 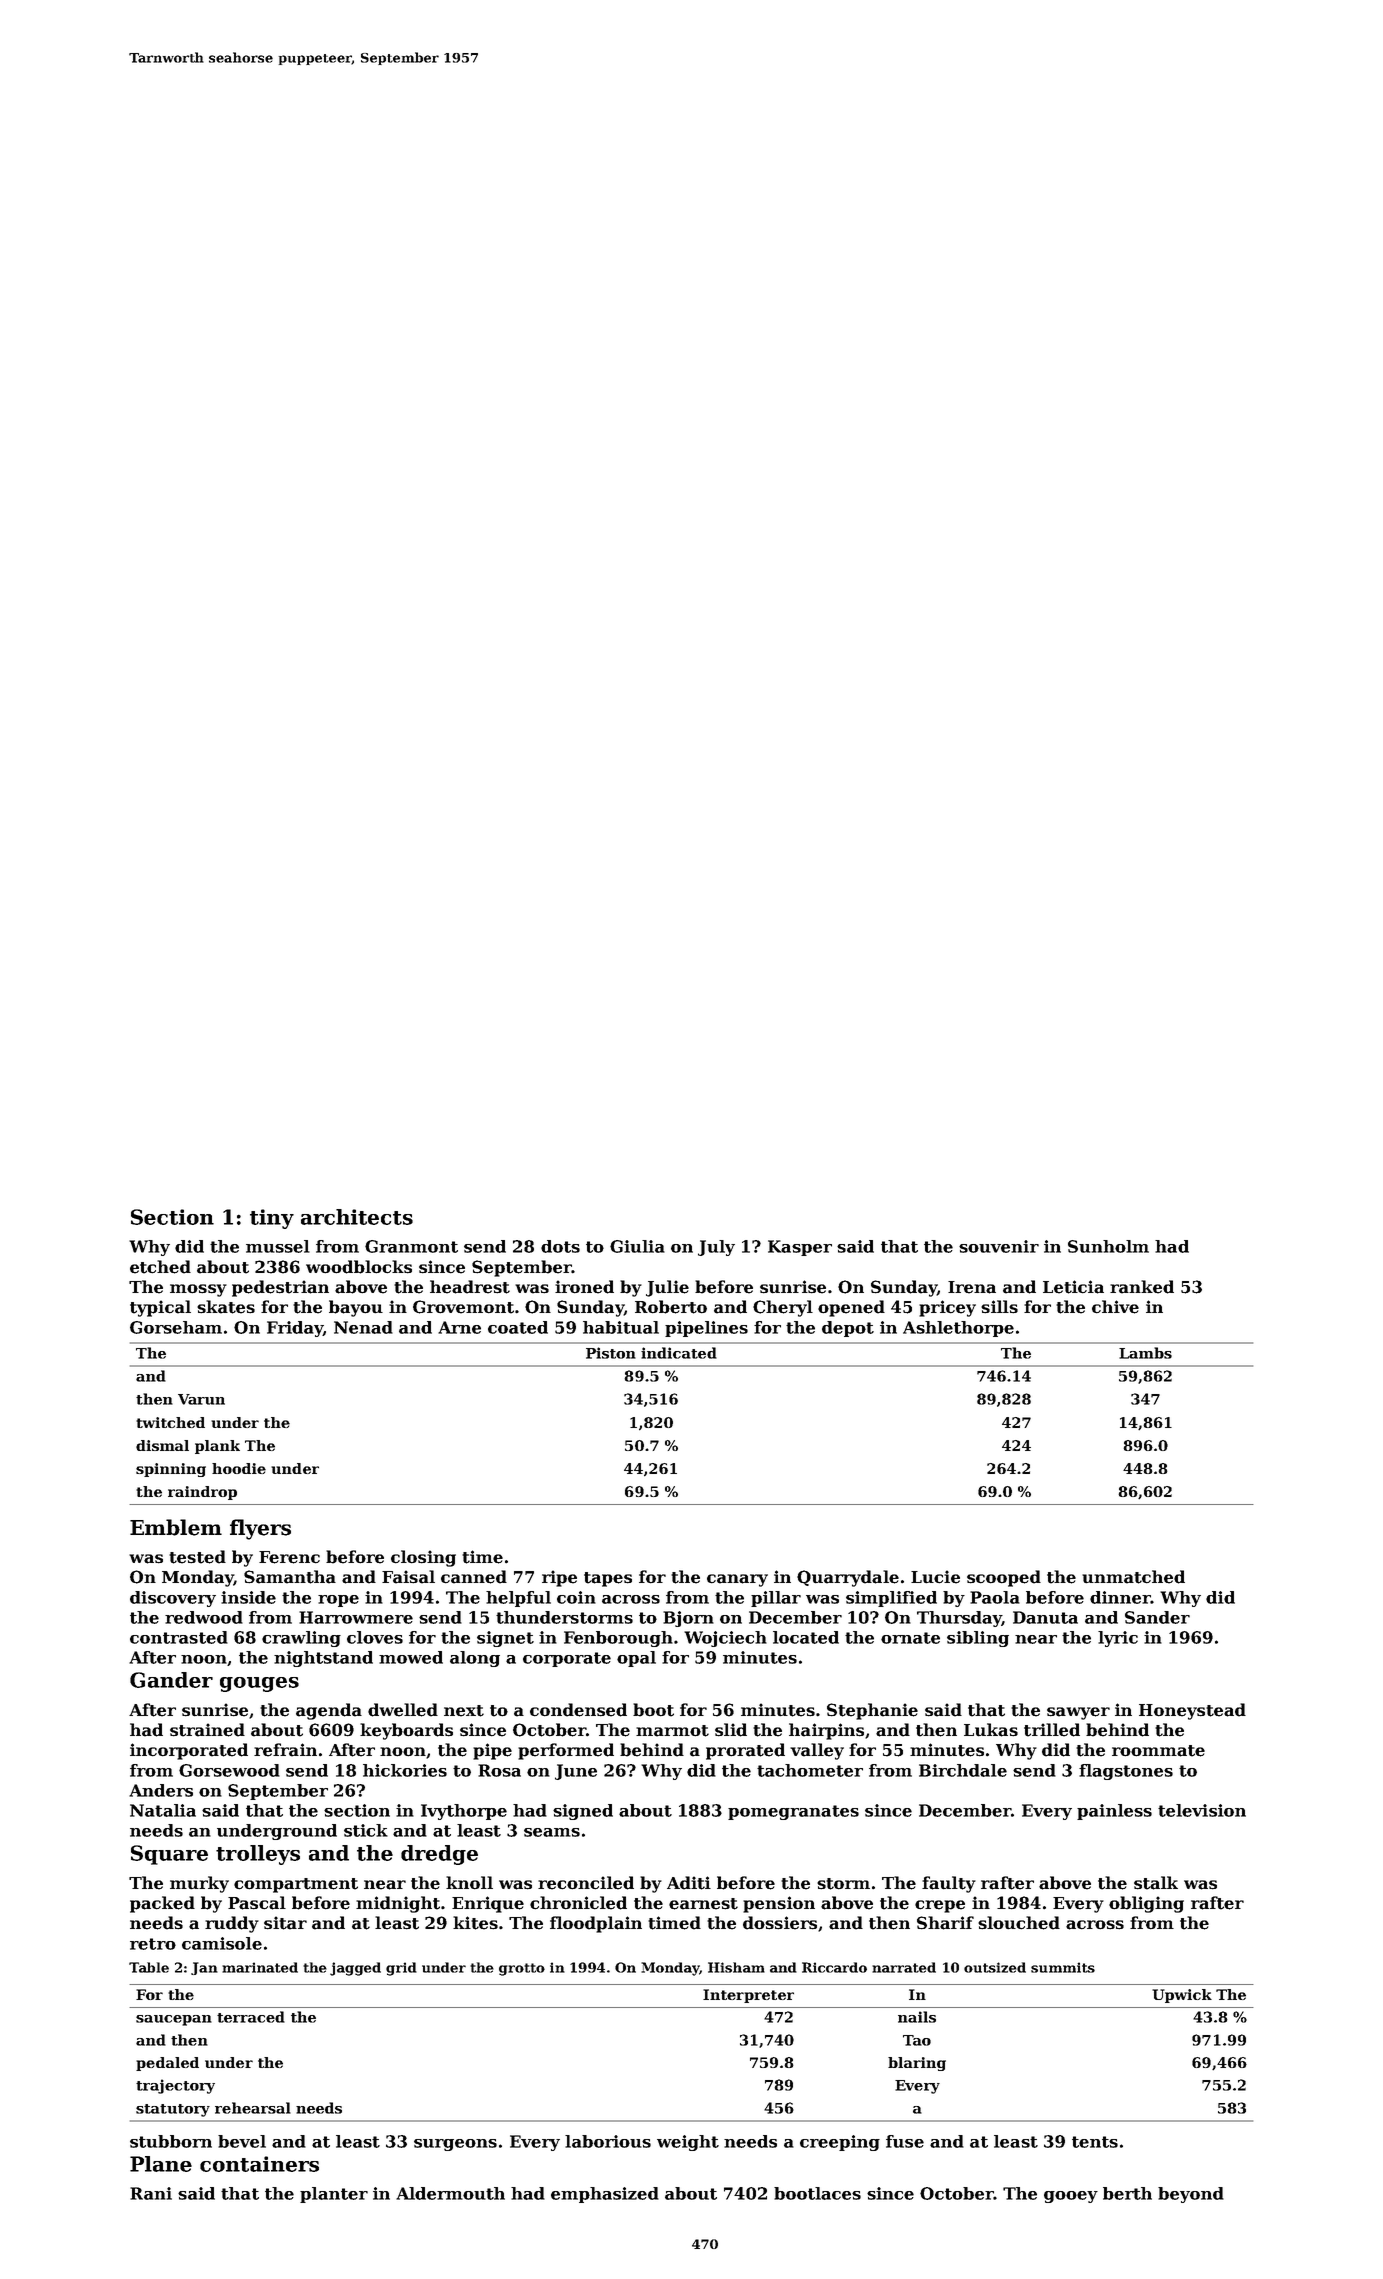 What do you see at coordinates (848, 1578) in the screenshot?
I see `Quarrydale` at bounding box center [848, 1578].
